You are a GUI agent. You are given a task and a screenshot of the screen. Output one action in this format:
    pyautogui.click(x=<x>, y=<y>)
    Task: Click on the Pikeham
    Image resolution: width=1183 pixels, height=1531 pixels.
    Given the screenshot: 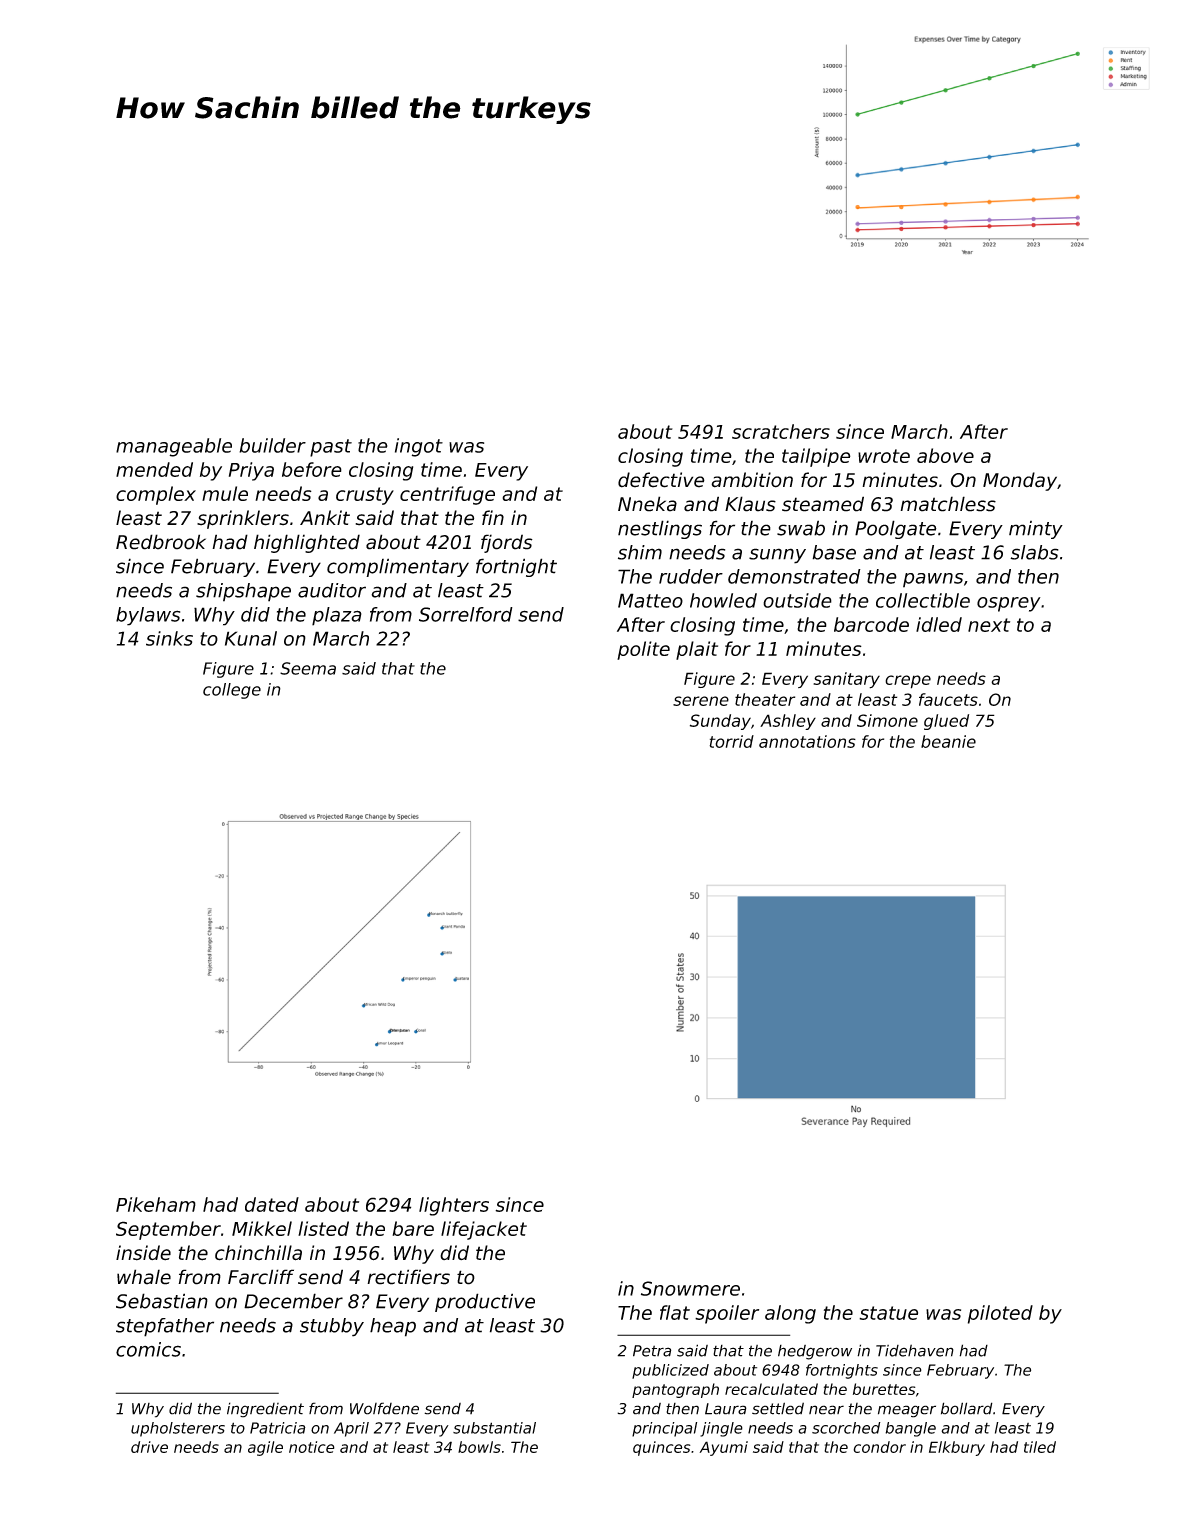 What is the action you would take?
    pyautogui.click(x=156, y=1204)
